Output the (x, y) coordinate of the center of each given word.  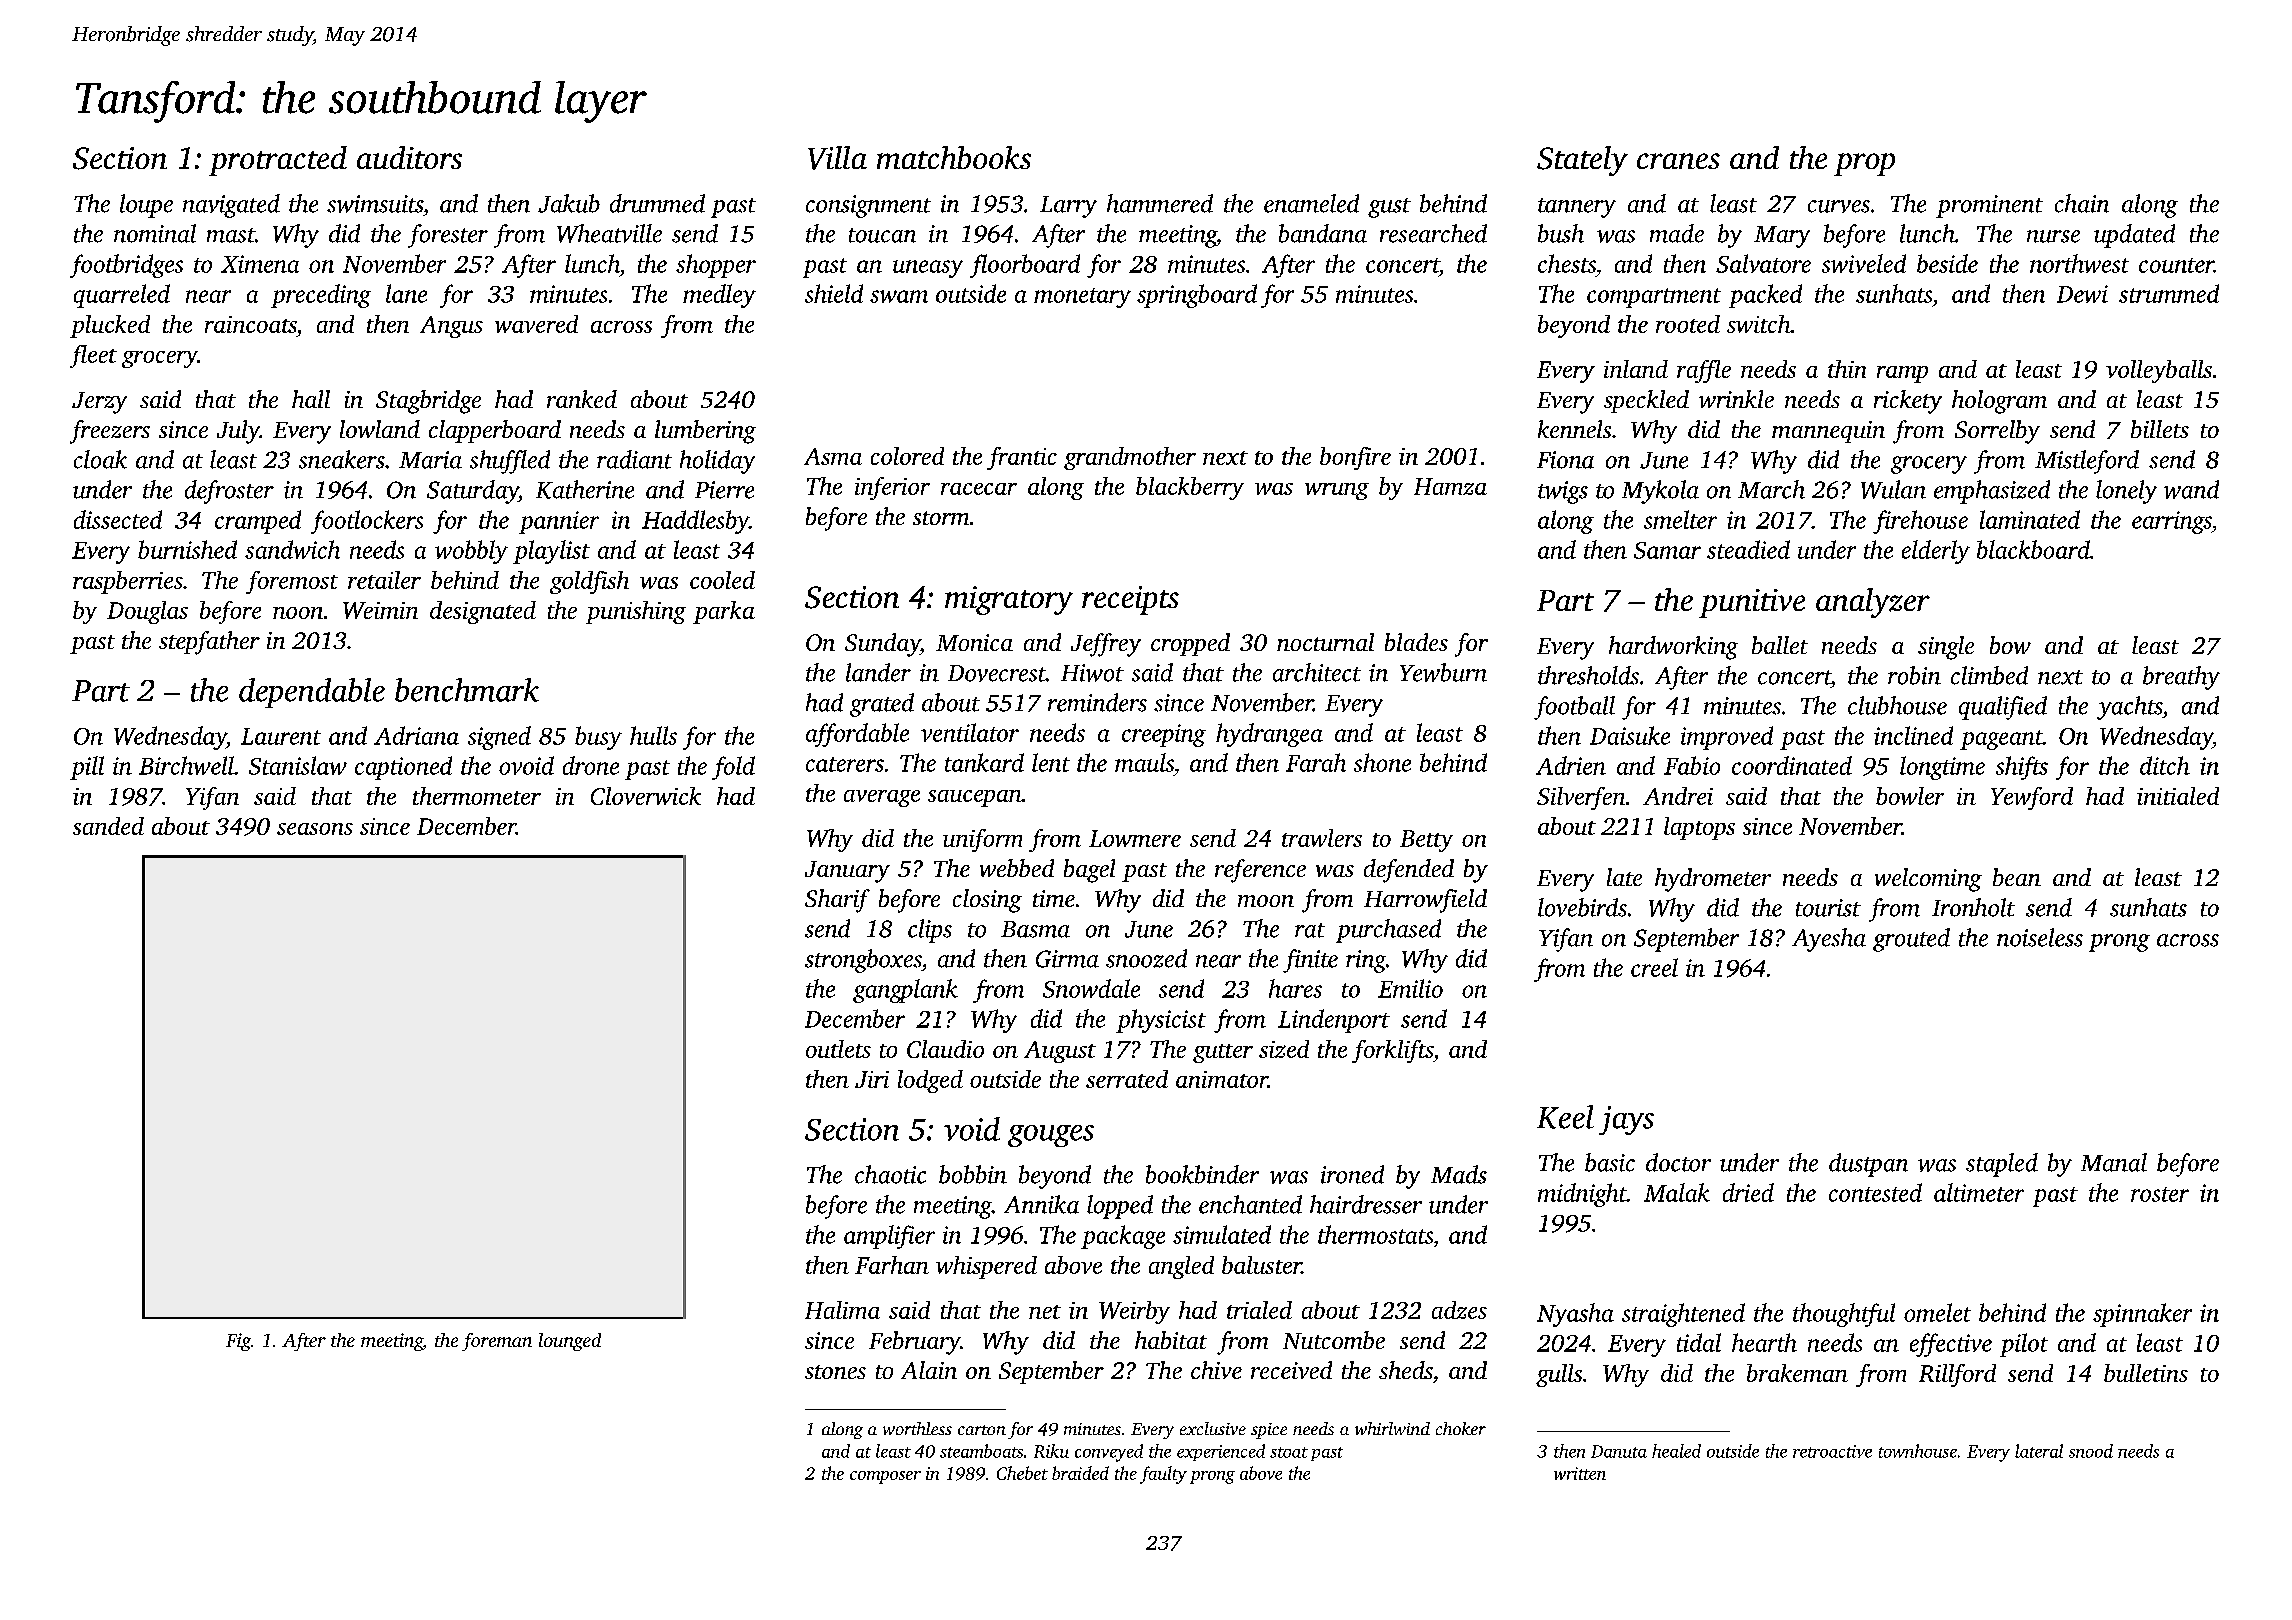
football (1574, 708)
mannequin (1828, 432)
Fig (238, 1342)
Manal (2114, 1162)
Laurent (281, 736)
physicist (1161, 1021)
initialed (2178, 796)
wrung (1337, 491)
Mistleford (2087, 462)
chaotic (890, 1174)
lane (406, 293)
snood (2091, 1451)
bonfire (1355, 458)
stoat (1289, 1452)
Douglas (147, 612)
